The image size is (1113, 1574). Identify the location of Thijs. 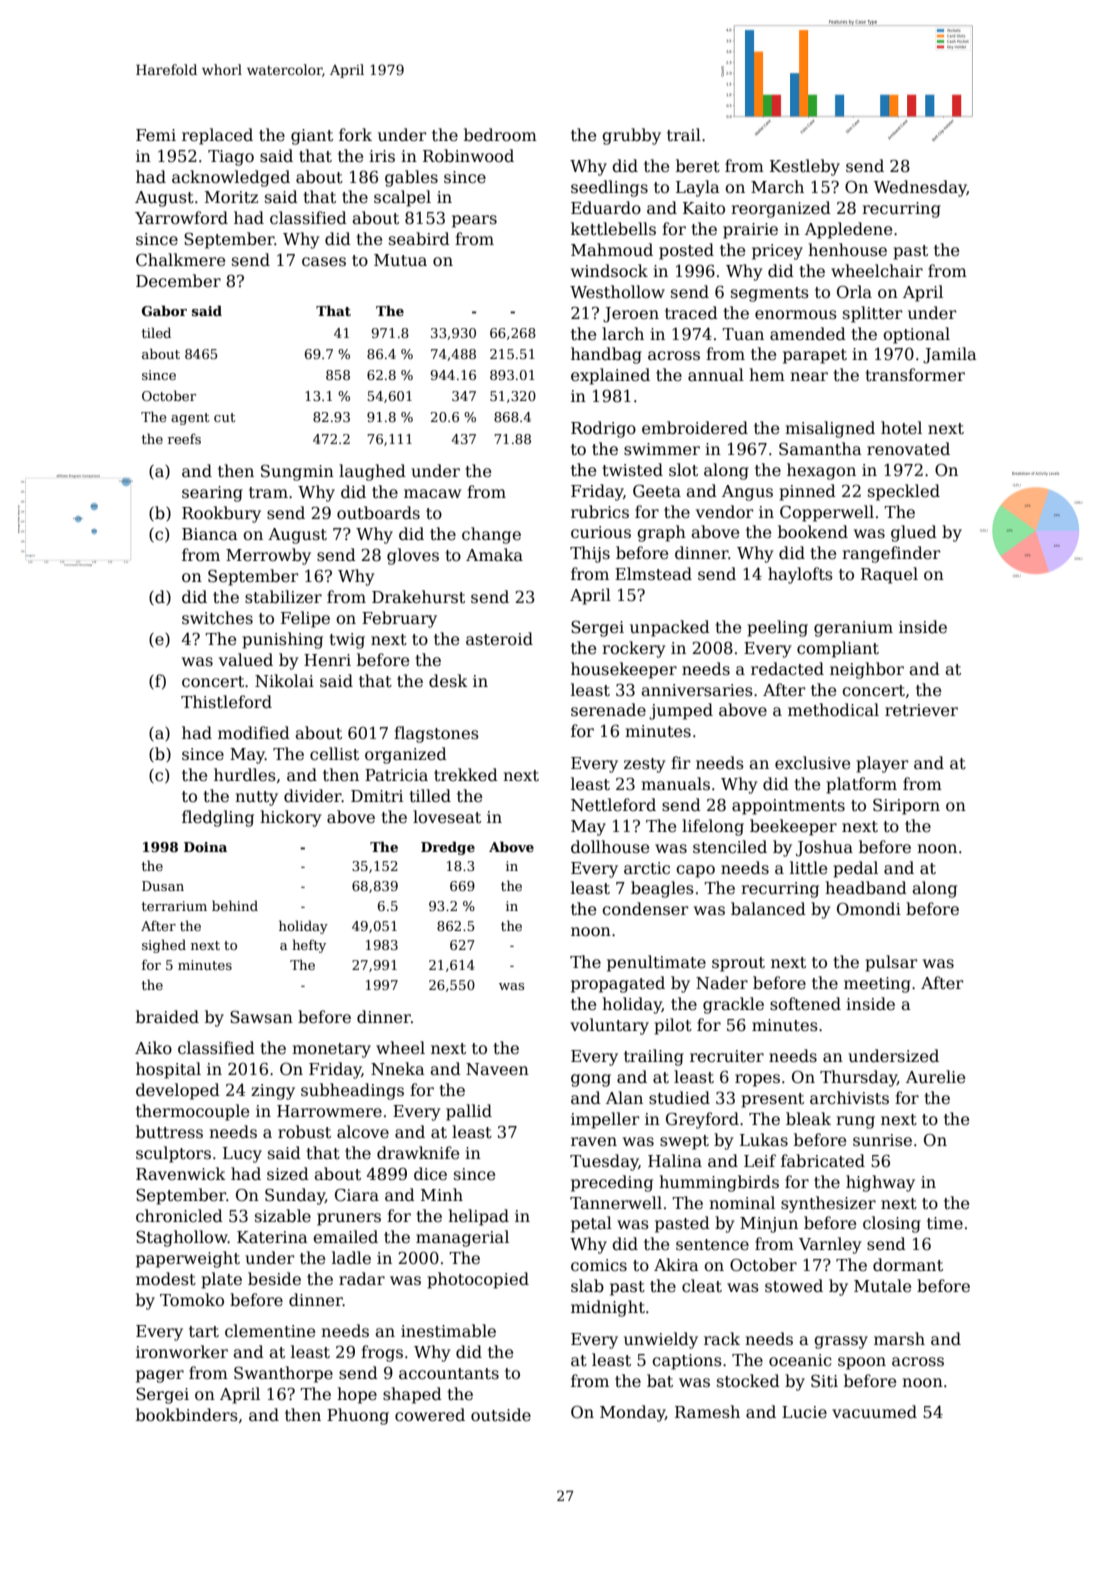
(590, 554).
